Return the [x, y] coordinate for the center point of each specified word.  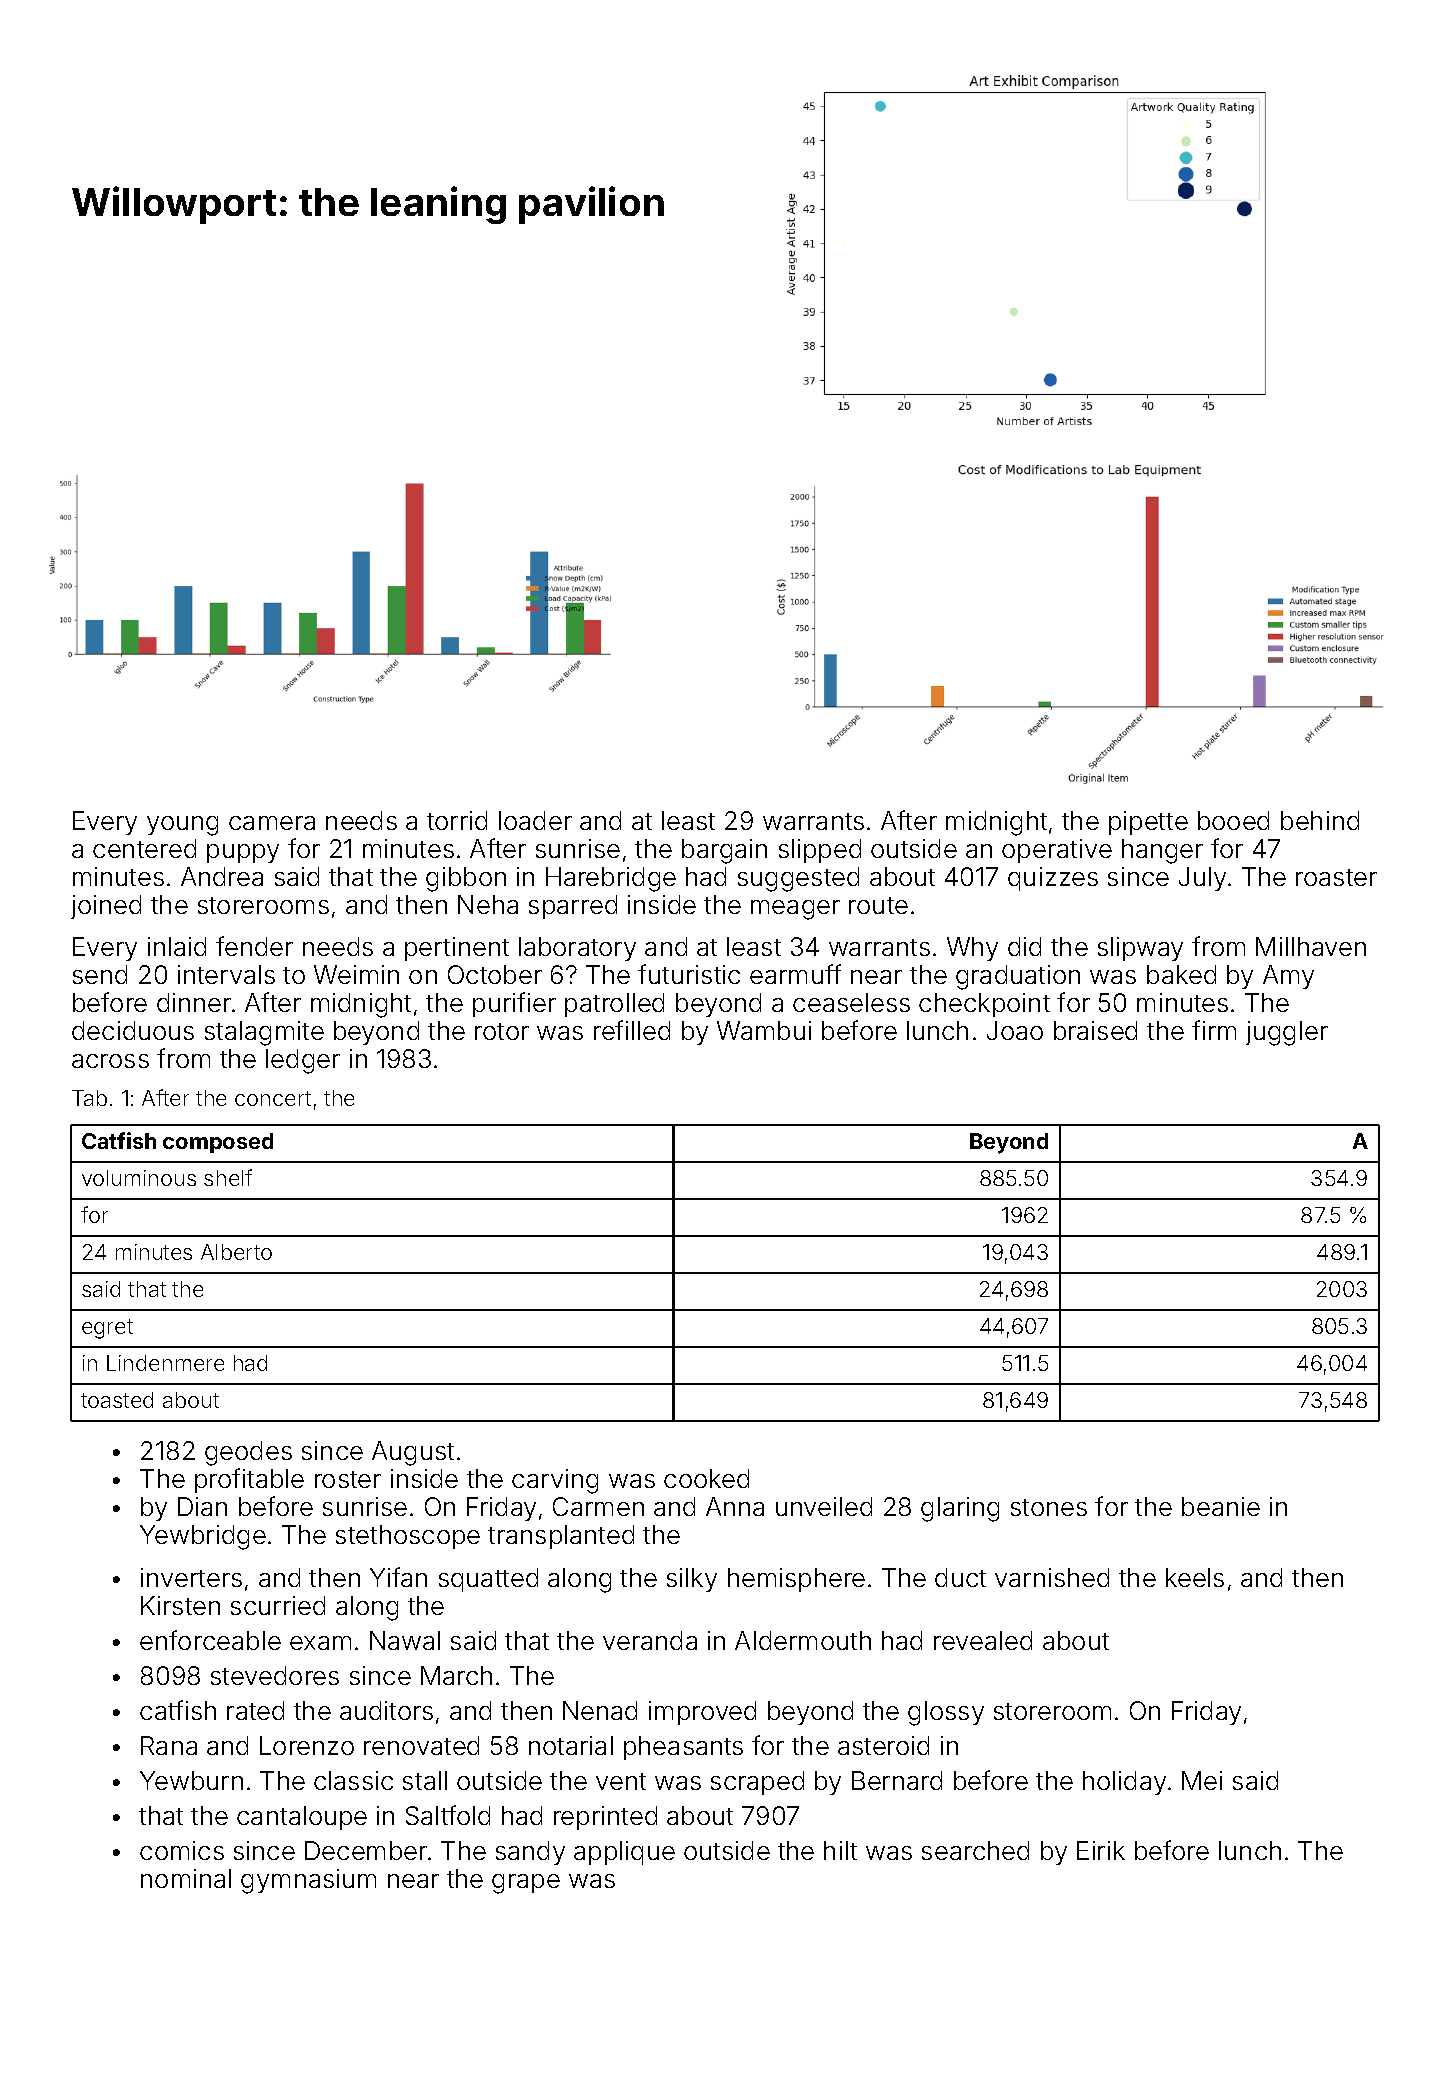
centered [144, 848]
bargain [724, 851]
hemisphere [796, 1580]
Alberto [236, 1252]
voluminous [139, 1178]
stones [1049, 1507]
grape [526, 1884]
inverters [191, 1577]
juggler [1287, 1033]
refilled [632, 1030]
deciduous [133, 1030]
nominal [186, 1878]
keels [1195, 1577]
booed [1233, 820]
